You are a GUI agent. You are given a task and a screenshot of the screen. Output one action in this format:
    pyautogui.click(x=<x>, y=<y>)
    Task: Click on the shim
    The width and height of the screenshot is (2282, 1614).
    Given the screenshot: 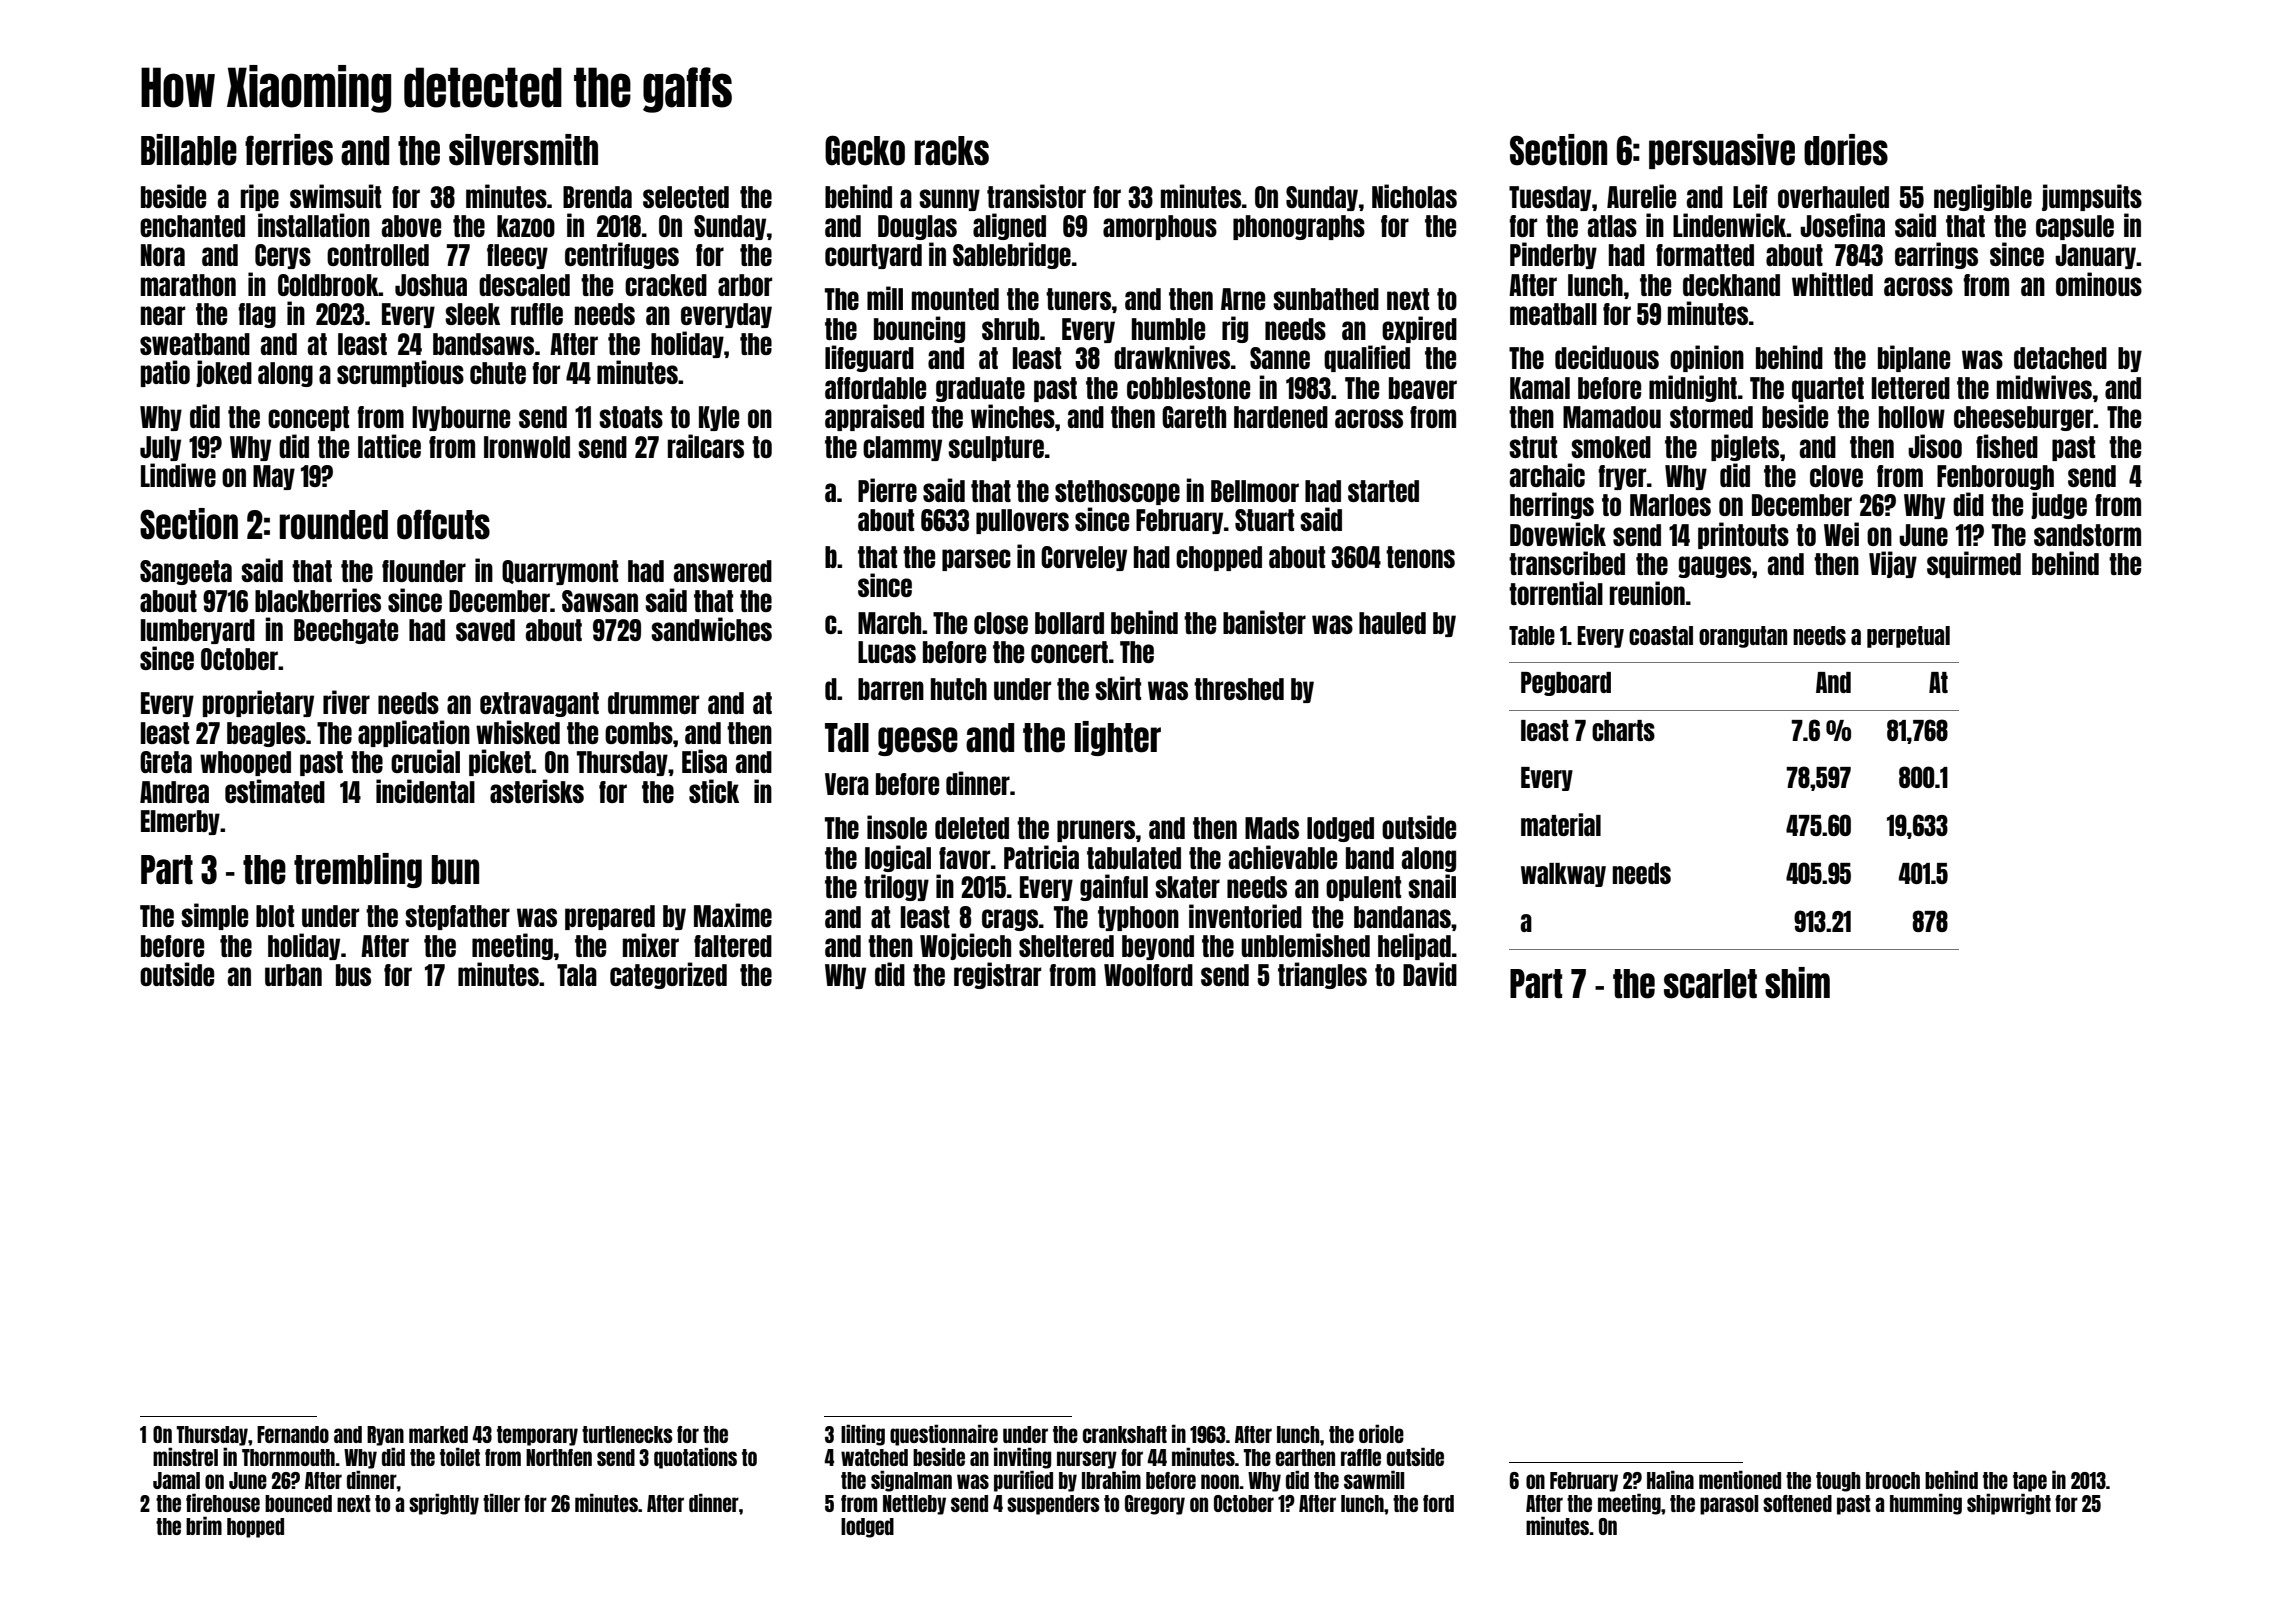 What is the action you would take?
    pyautogui.click(x=1797, y=983)
